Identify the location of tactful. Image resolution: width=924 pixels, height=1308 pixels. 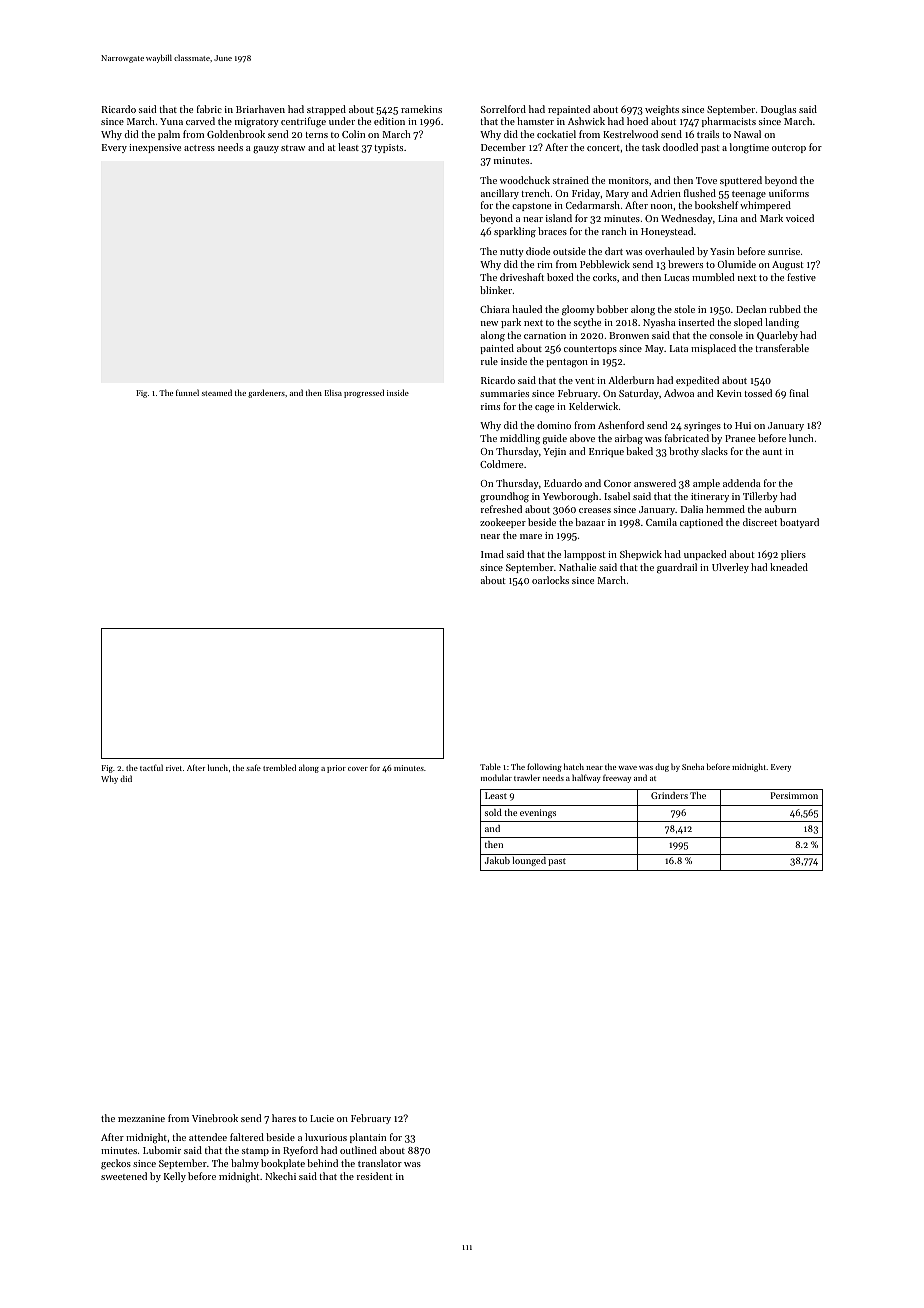
(151, 767).
